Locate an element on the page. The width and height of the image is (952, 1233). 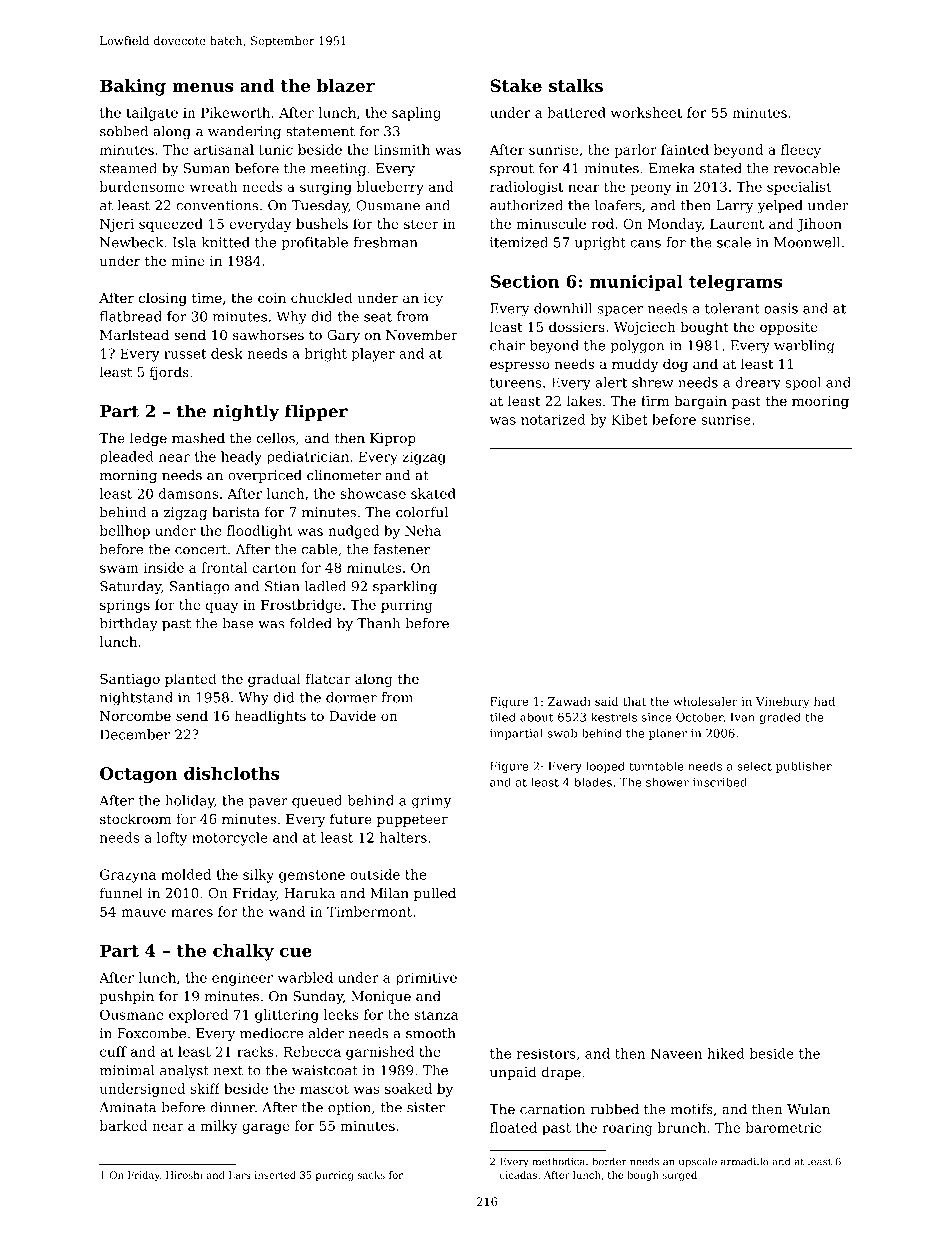
Pikeworth is located at coordinates (235, 112).
